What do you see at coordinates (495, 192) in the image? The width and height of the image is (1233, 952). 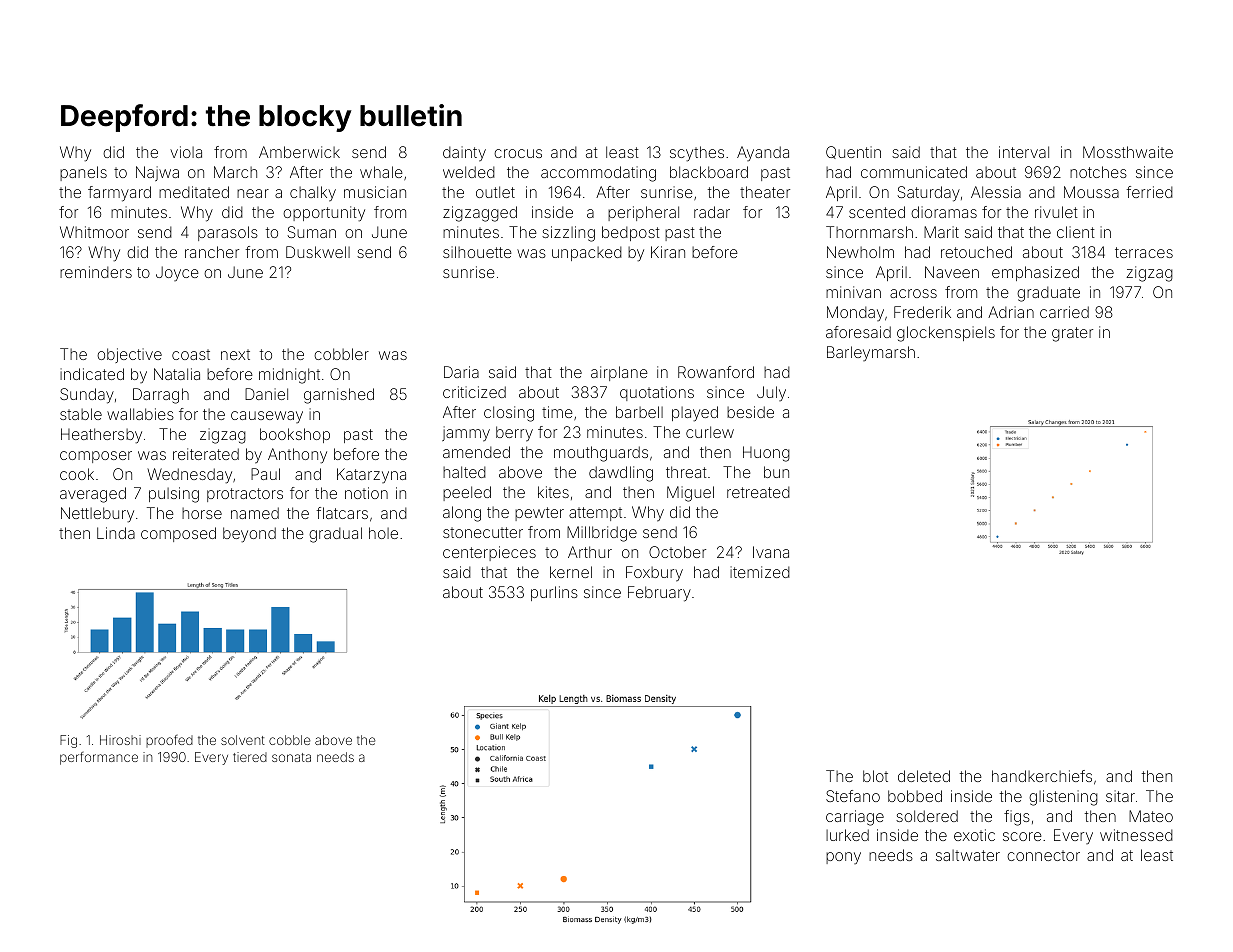 I see `outlet` at bounding box center [495, 192].
